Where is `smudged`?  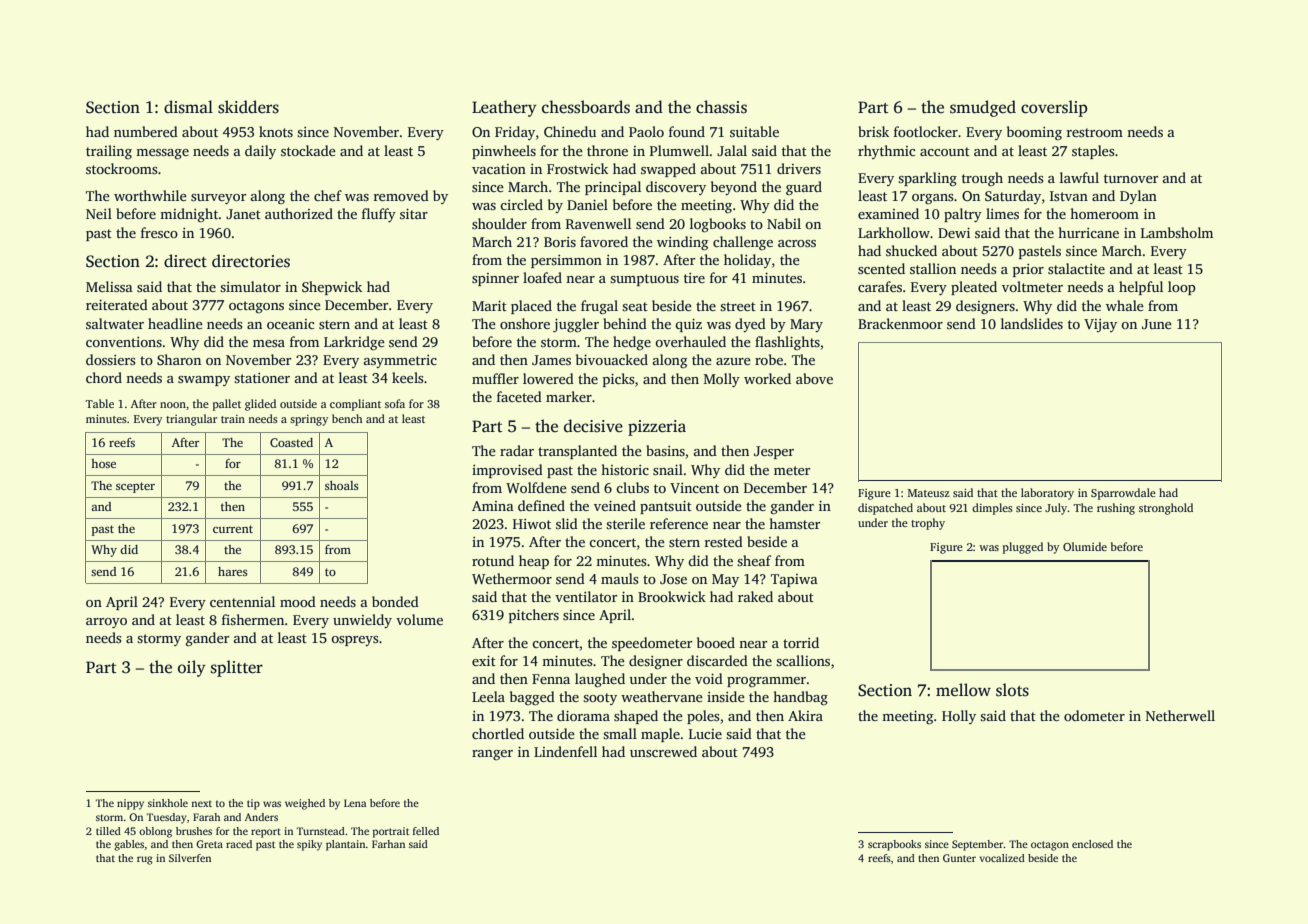
smudged is located at coordinates (983, 108).
